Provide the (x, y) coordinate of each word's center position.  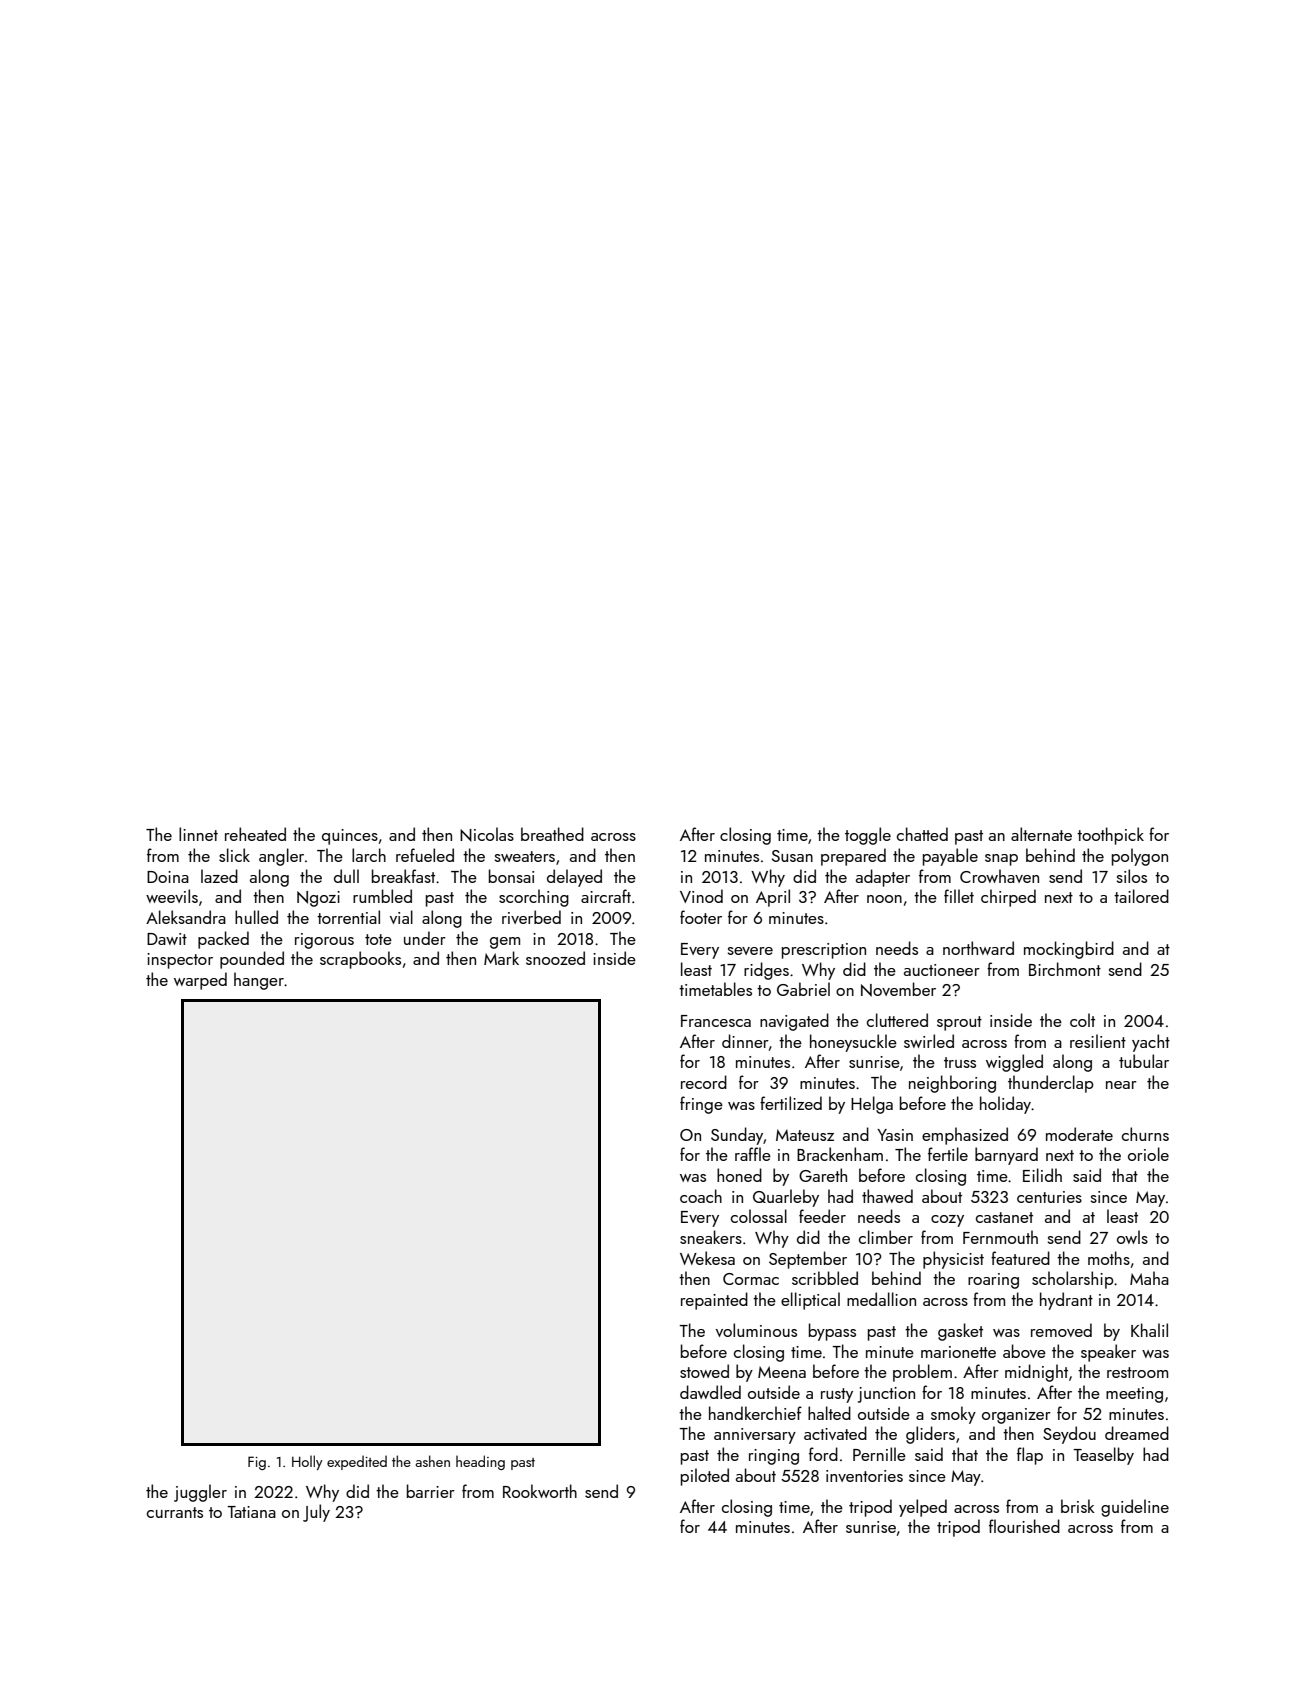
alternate (1041, 834)
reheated (255, 834)
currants (175, 1512)
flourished (1024, 1526)
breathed (552, 834)
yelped (923, 1508)
